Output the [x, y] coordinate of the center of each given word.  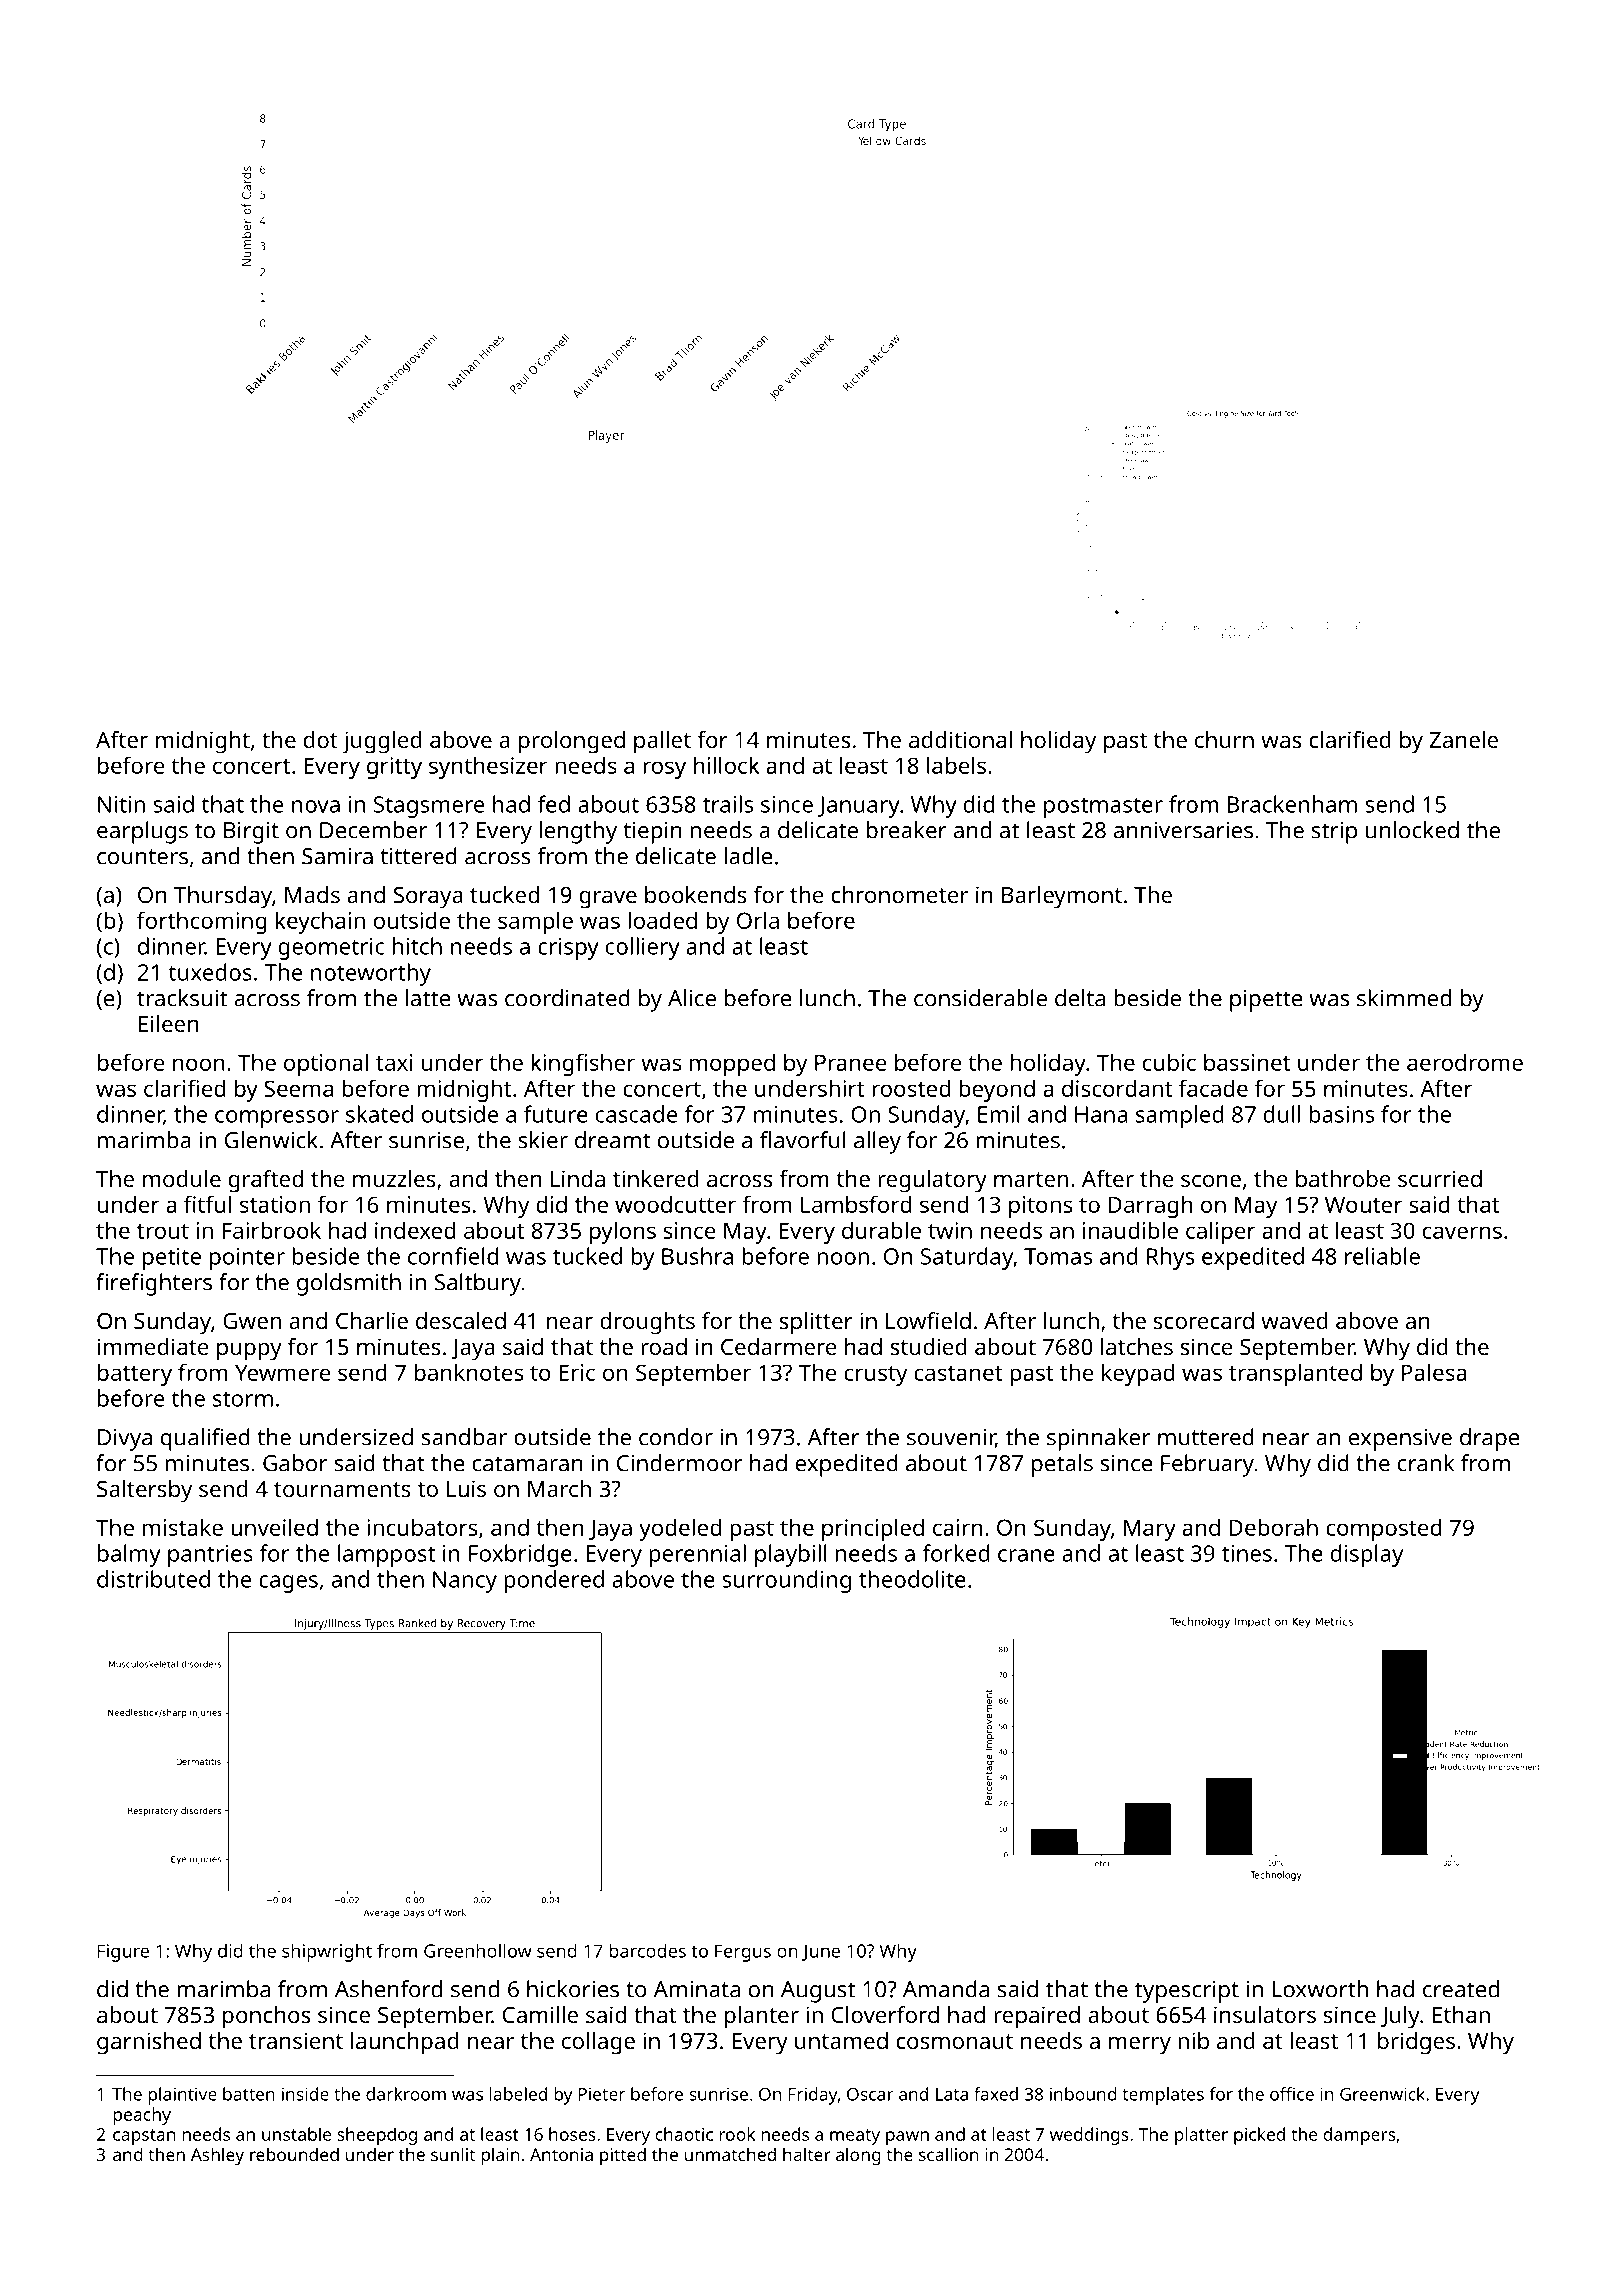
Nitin [121, 804]
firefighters [154, 1284]
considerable [980, 998]
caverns [1462, 1232]
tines [1247, 1553]
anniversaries [1183, 830]
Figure [123, 1953]
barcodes [648, 1950]
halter [807, 2154]
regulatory [932, 1181]
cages [288, 1584]
